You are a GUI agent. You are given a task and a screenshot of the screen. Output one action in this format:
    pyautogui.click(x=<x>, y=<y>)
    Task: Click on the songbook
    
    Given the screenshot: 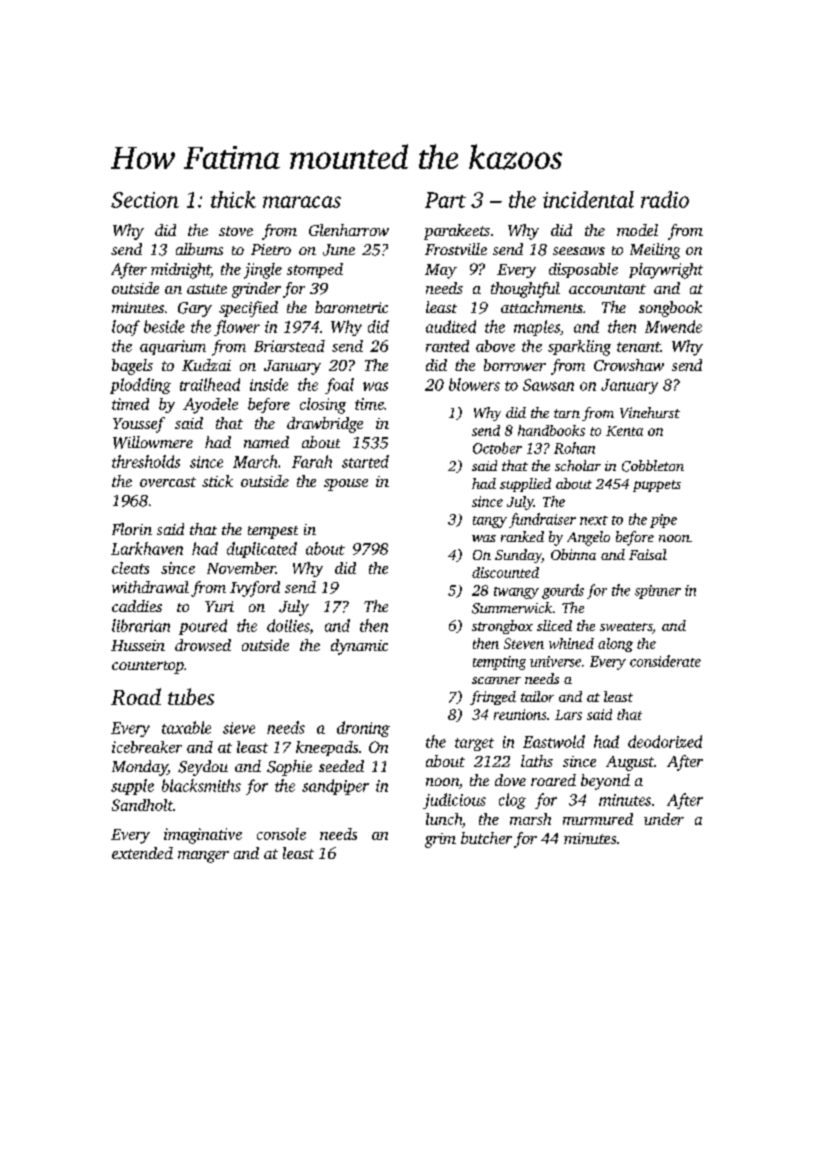 What is the action you would take?
    pyautogui.click(x=670, y=309)
